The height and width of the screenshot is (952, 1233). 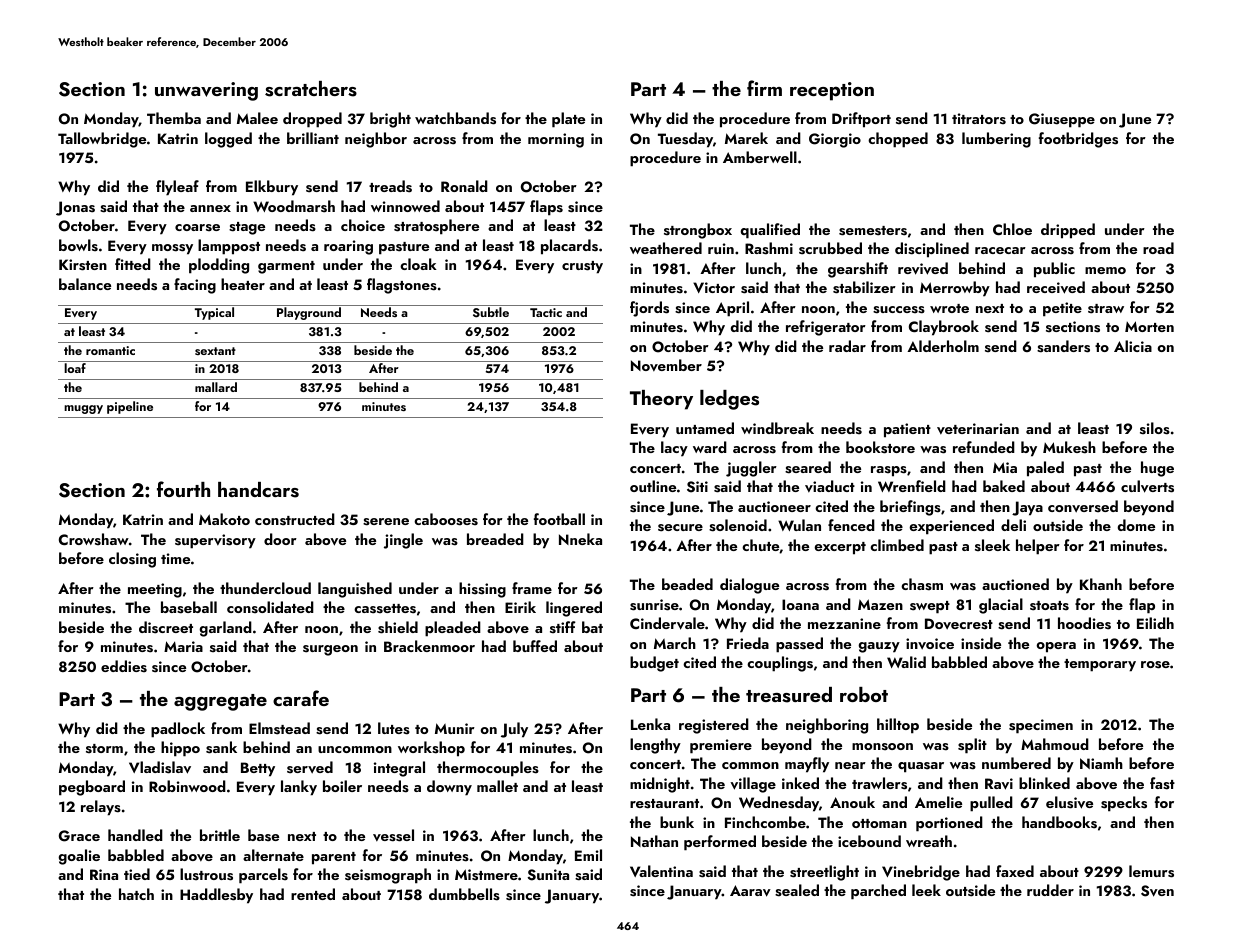 I want to click on Betty, so click(x=258, y=769).
